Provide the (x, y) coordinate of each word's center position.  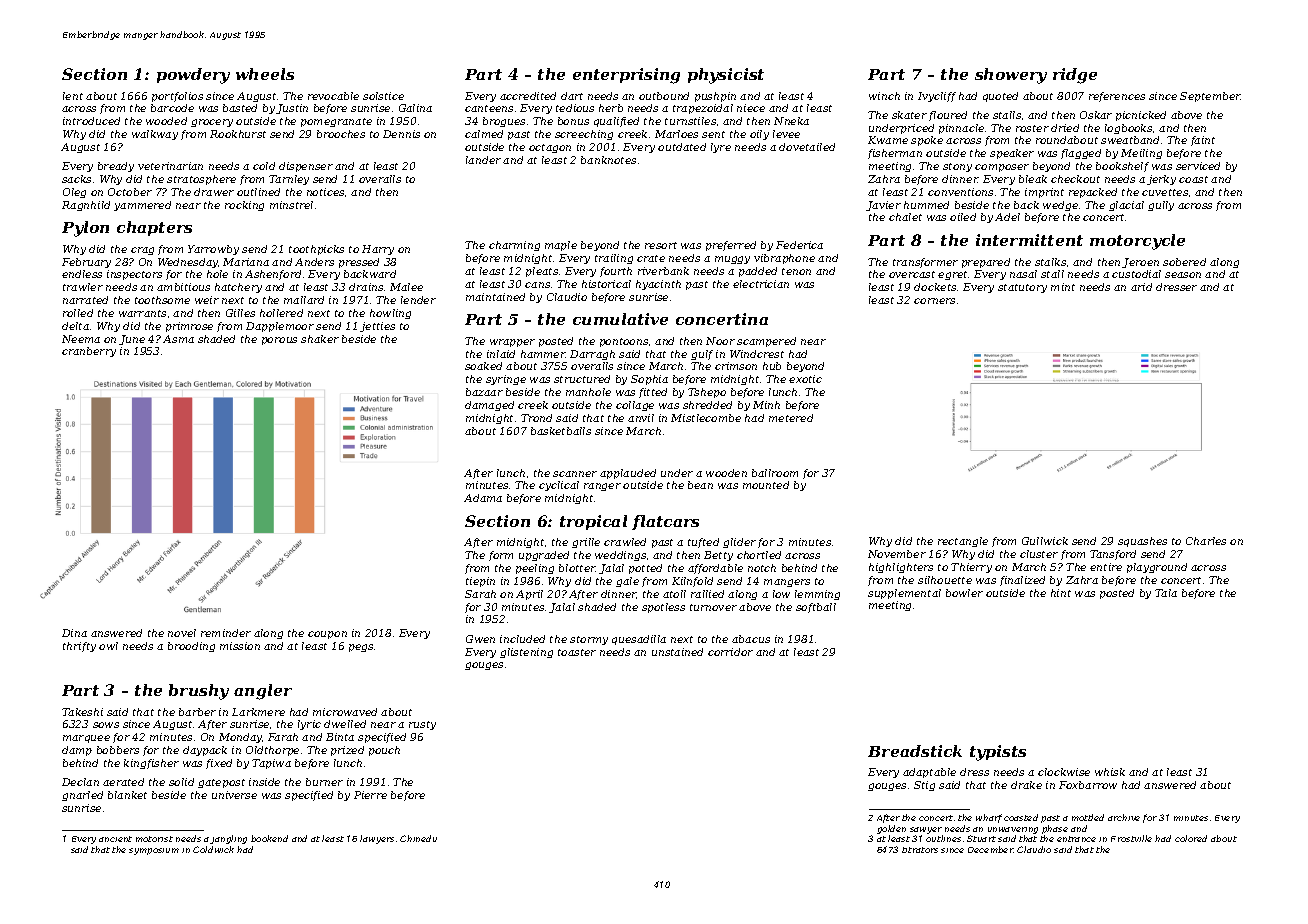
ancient (115, 839)
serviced (1198, 166)
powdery (193, 76)
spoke (927, 141)
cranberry (89, 352)
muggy (732, 260)
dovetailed (807, 147)
